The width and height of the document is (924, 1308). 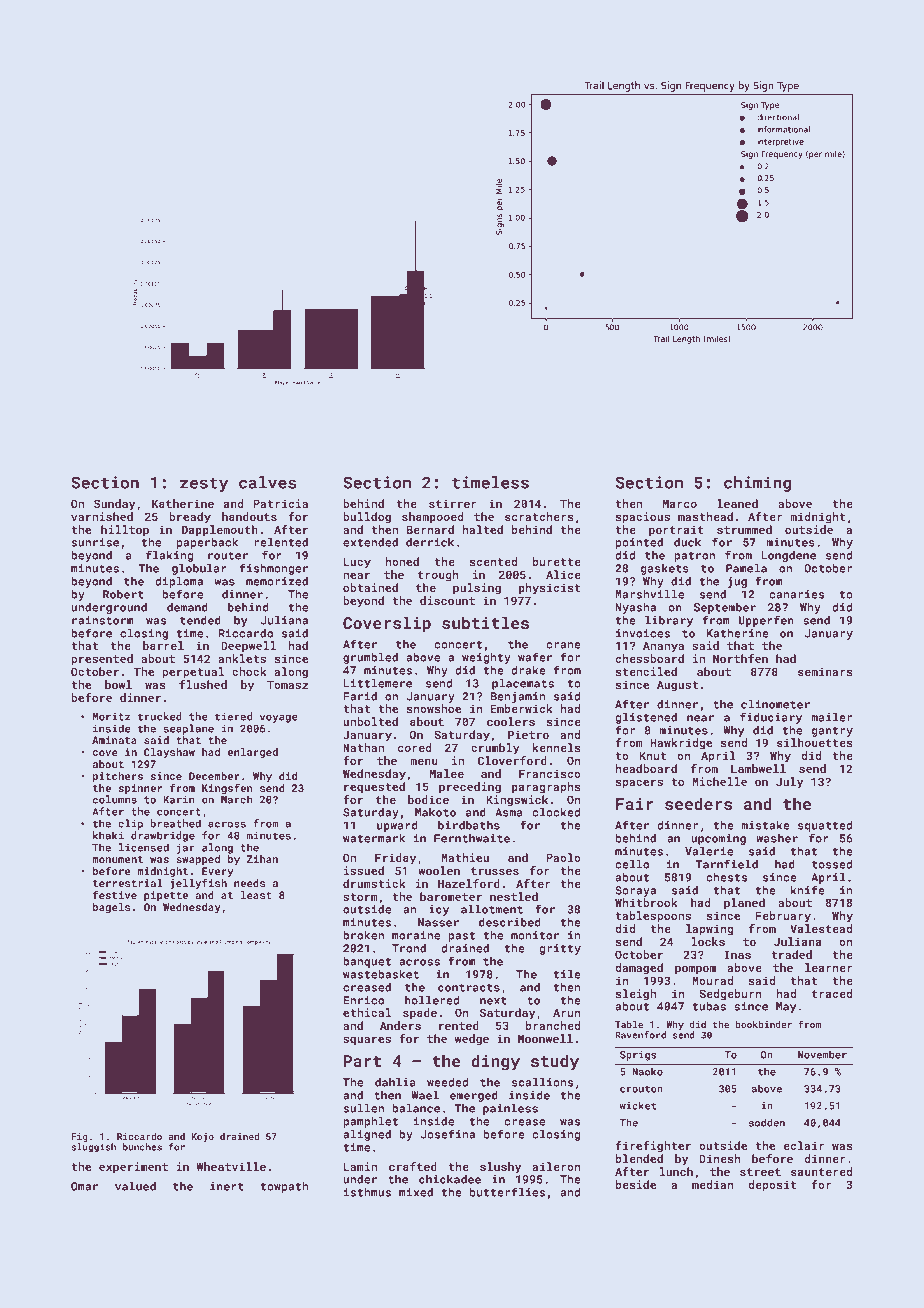 What do you see at coordinates (635, 804) in the document?
I see `Fair` at bounding box center [635, 804].
